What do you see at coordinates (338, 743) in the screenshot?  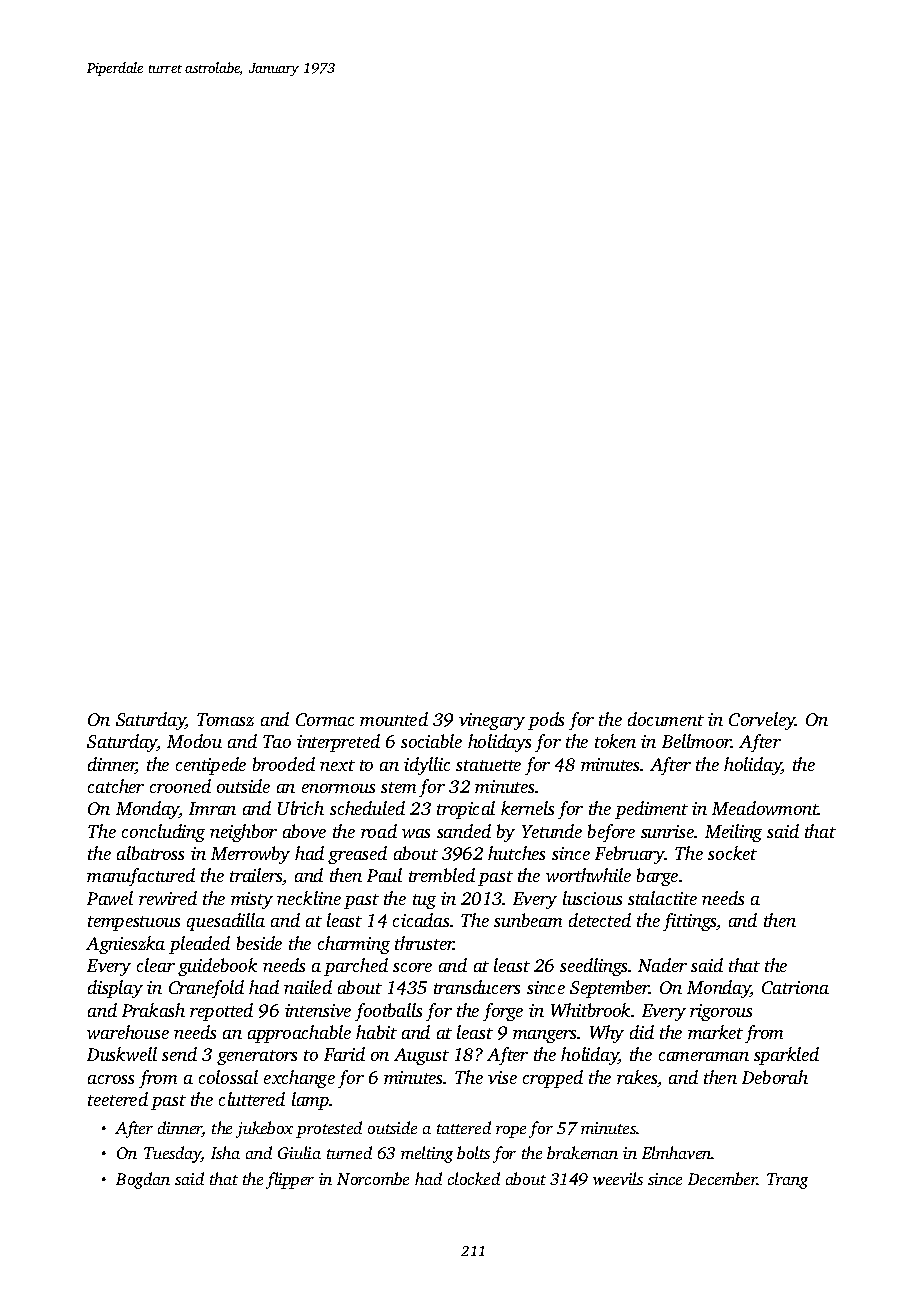 I see `interpreted` at bounding box center [338, 743].
